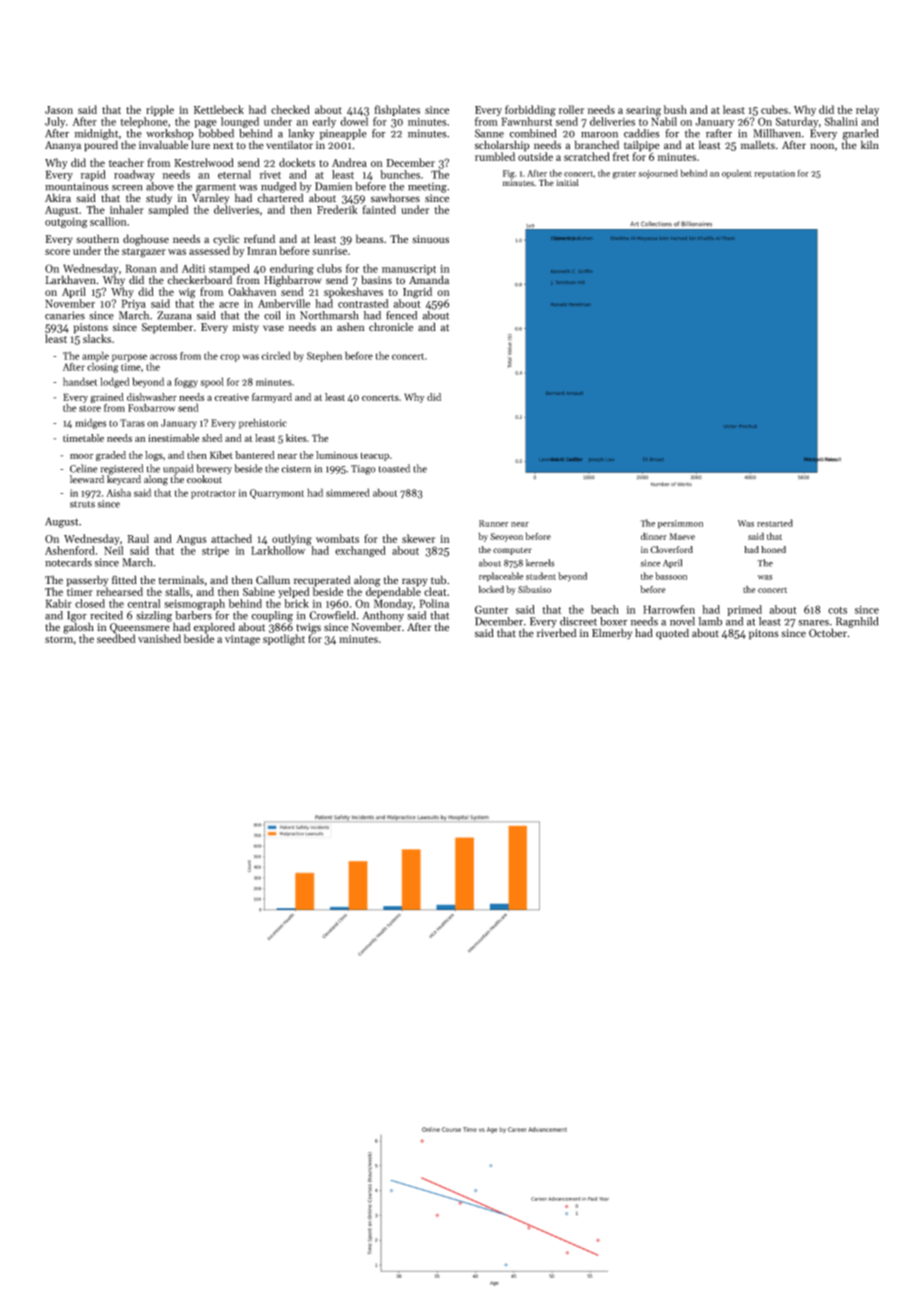 The height and width of the image is (1308, 924). What do you see at coordinates (97, 239) in the image?
I see `southern` at bounding box center [97, 239].
